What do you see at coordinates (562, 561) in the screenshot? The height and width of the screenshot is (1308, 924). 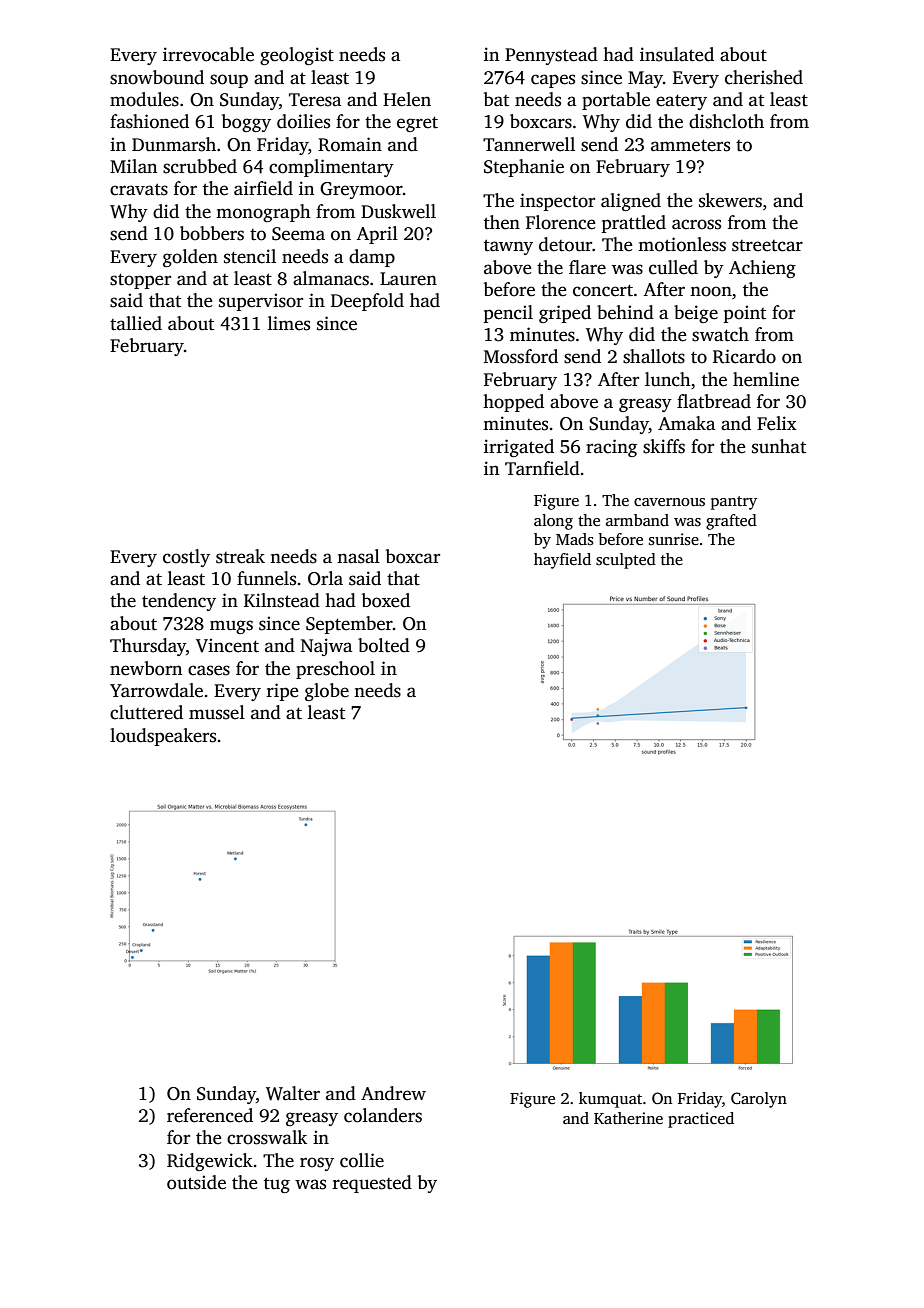 I see `hayfield` at bounding box center [562, 561].
